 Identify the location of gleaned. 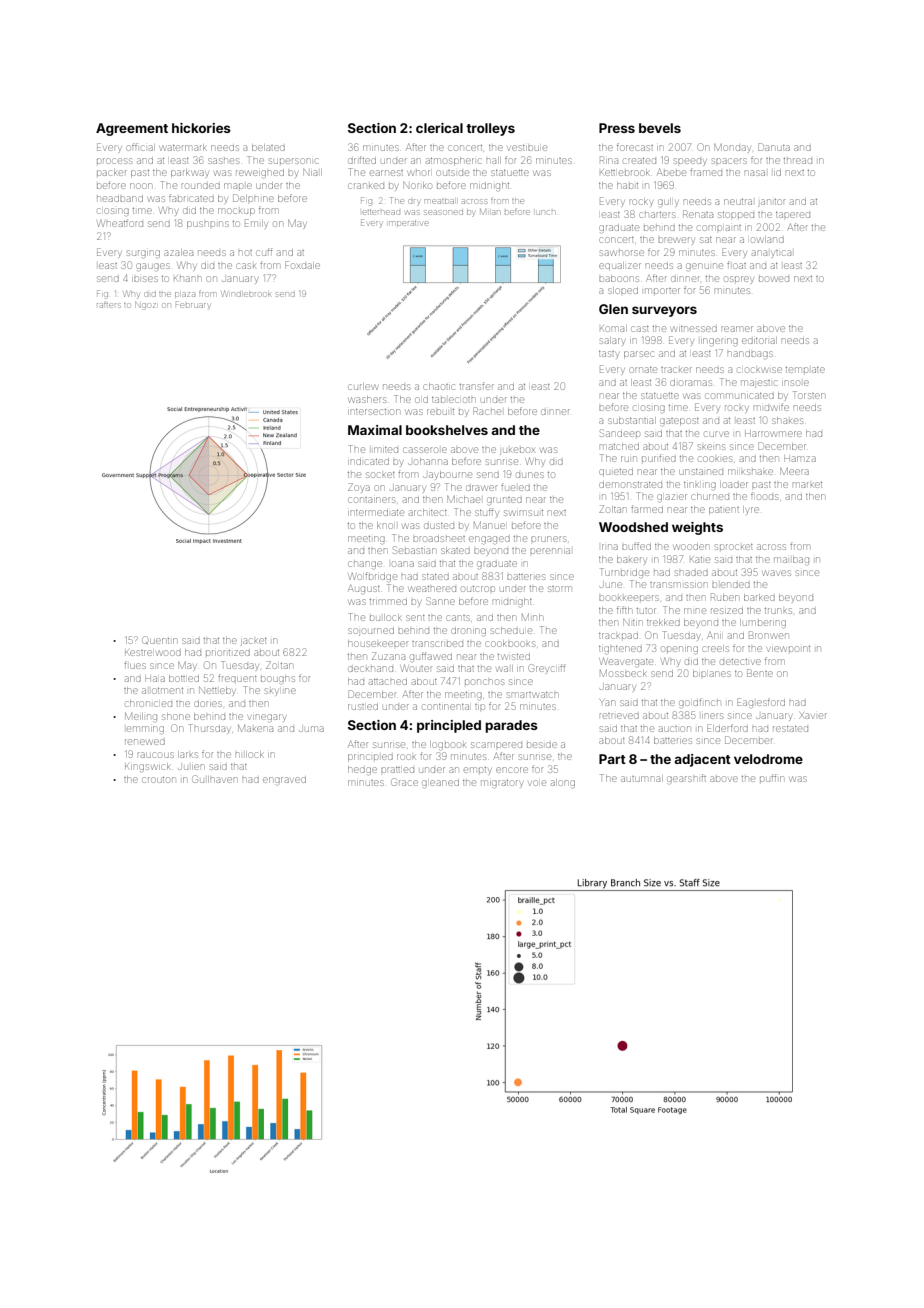
(441, 783).
